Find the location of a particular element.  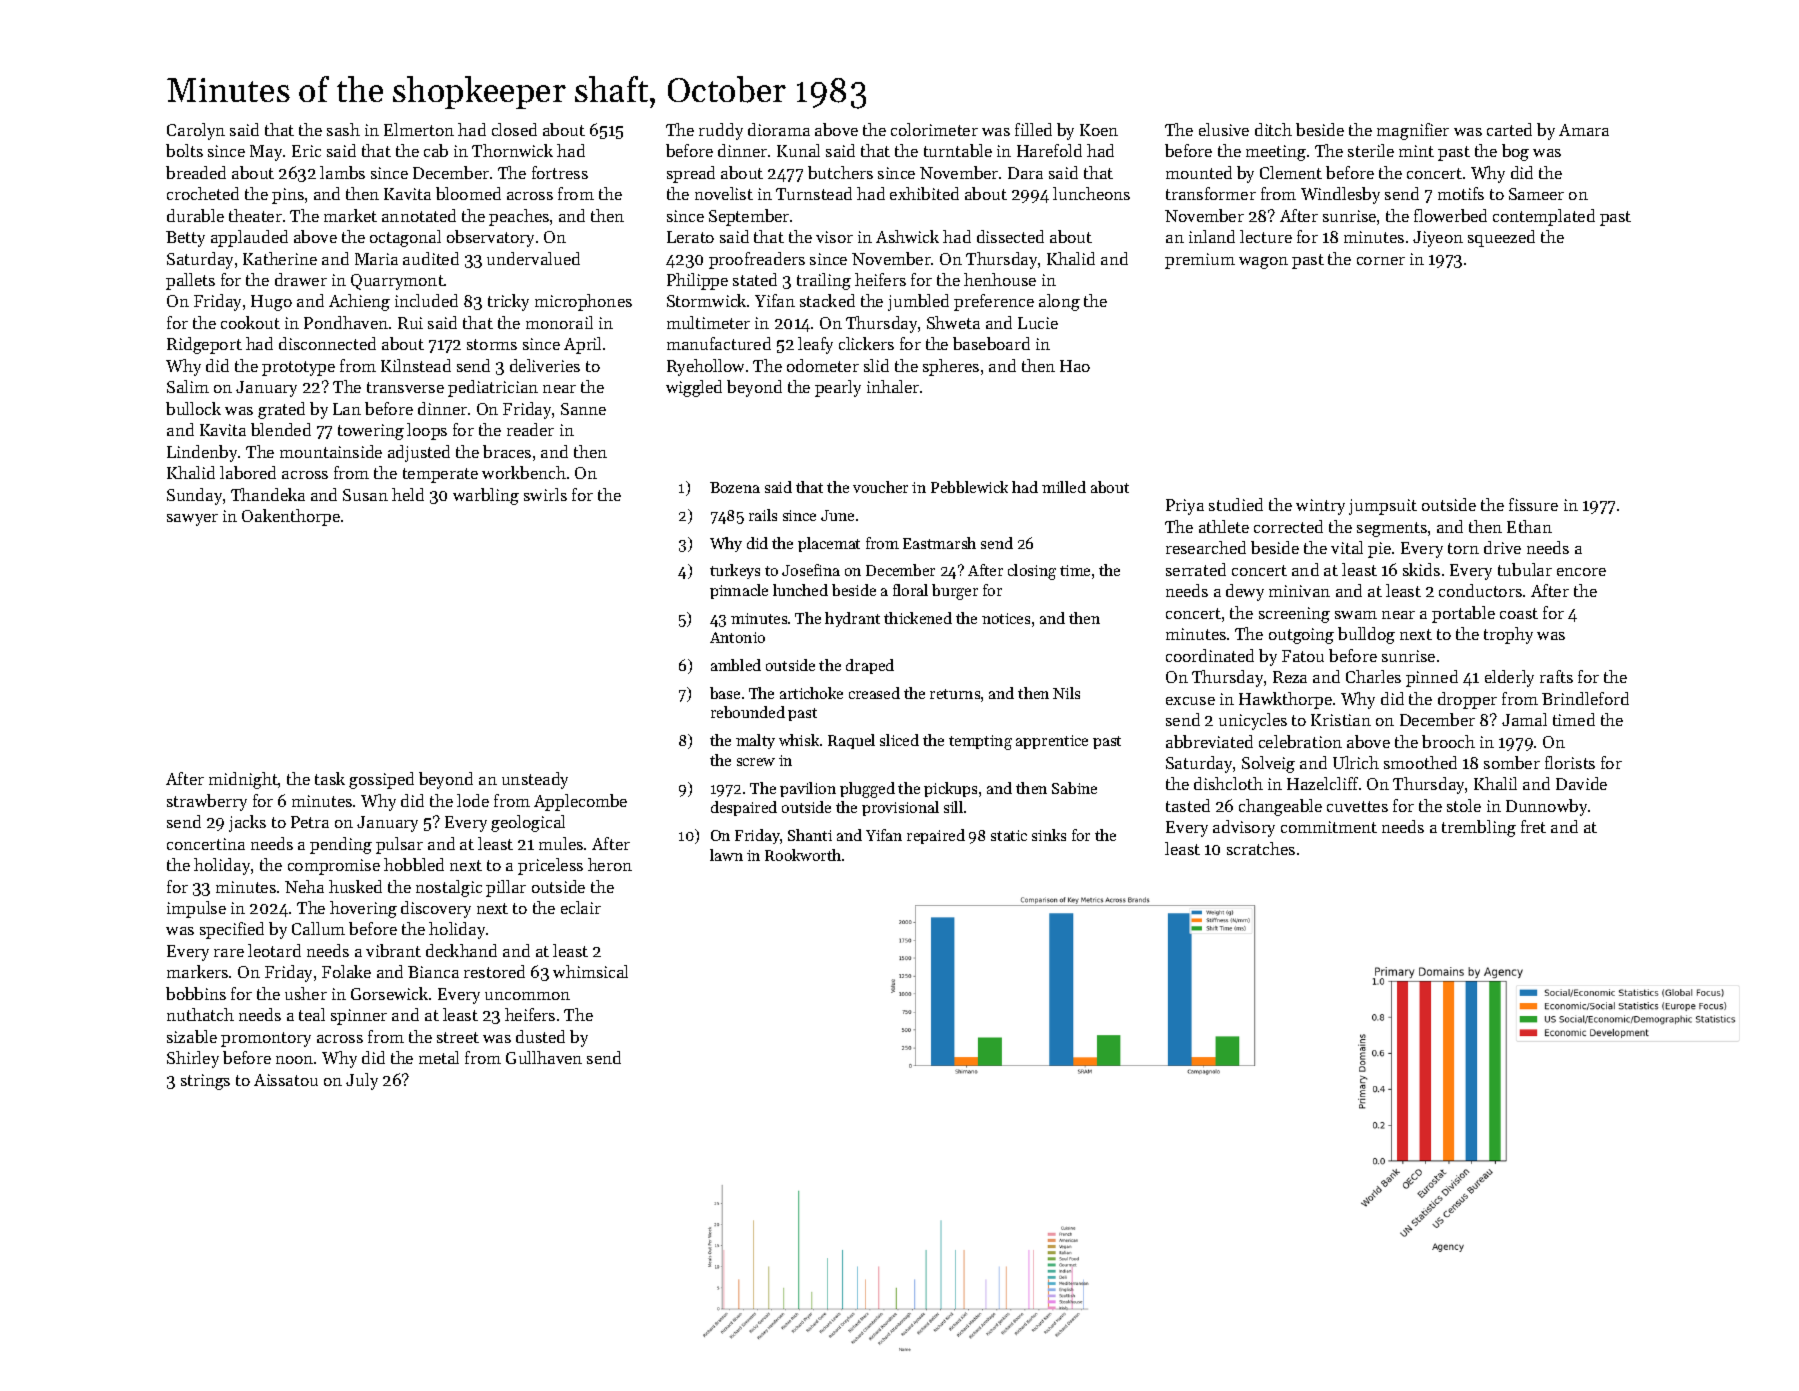

Gullhaven is located at coordinates (544, 1057).
